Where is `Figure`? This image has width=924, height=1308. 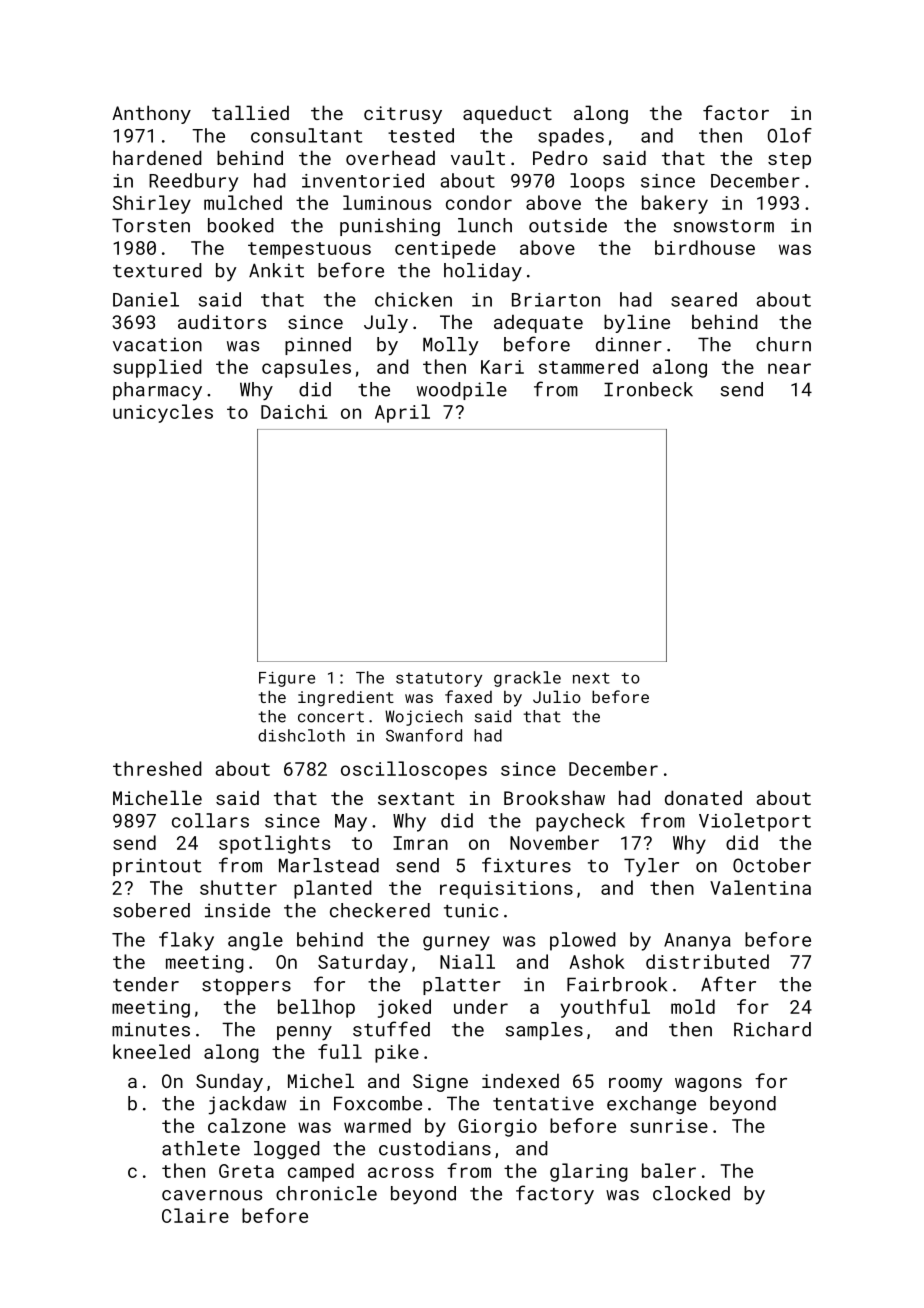
Figure is located at coordinates (287, 679).
